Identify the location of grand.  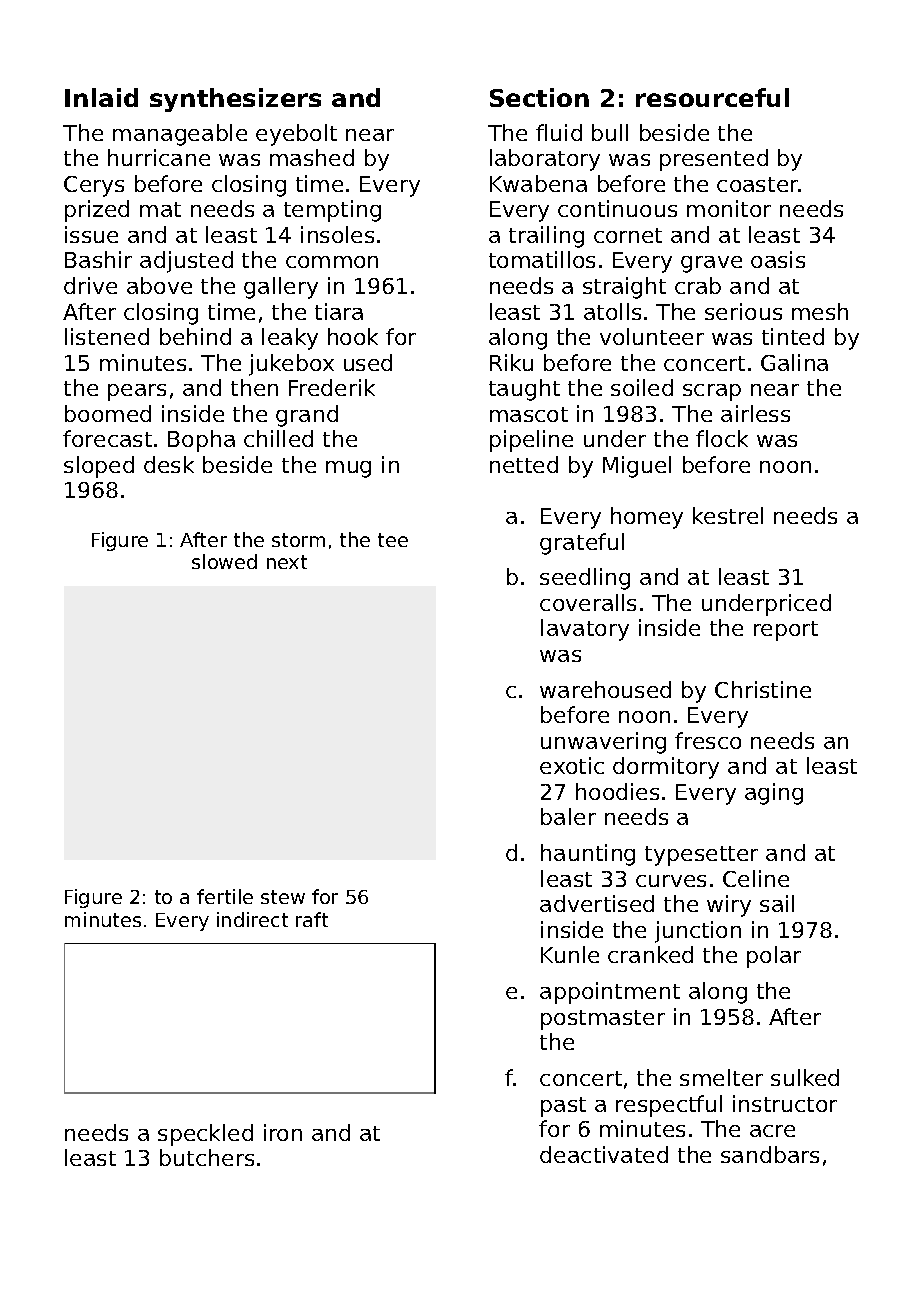
(307, 416).
